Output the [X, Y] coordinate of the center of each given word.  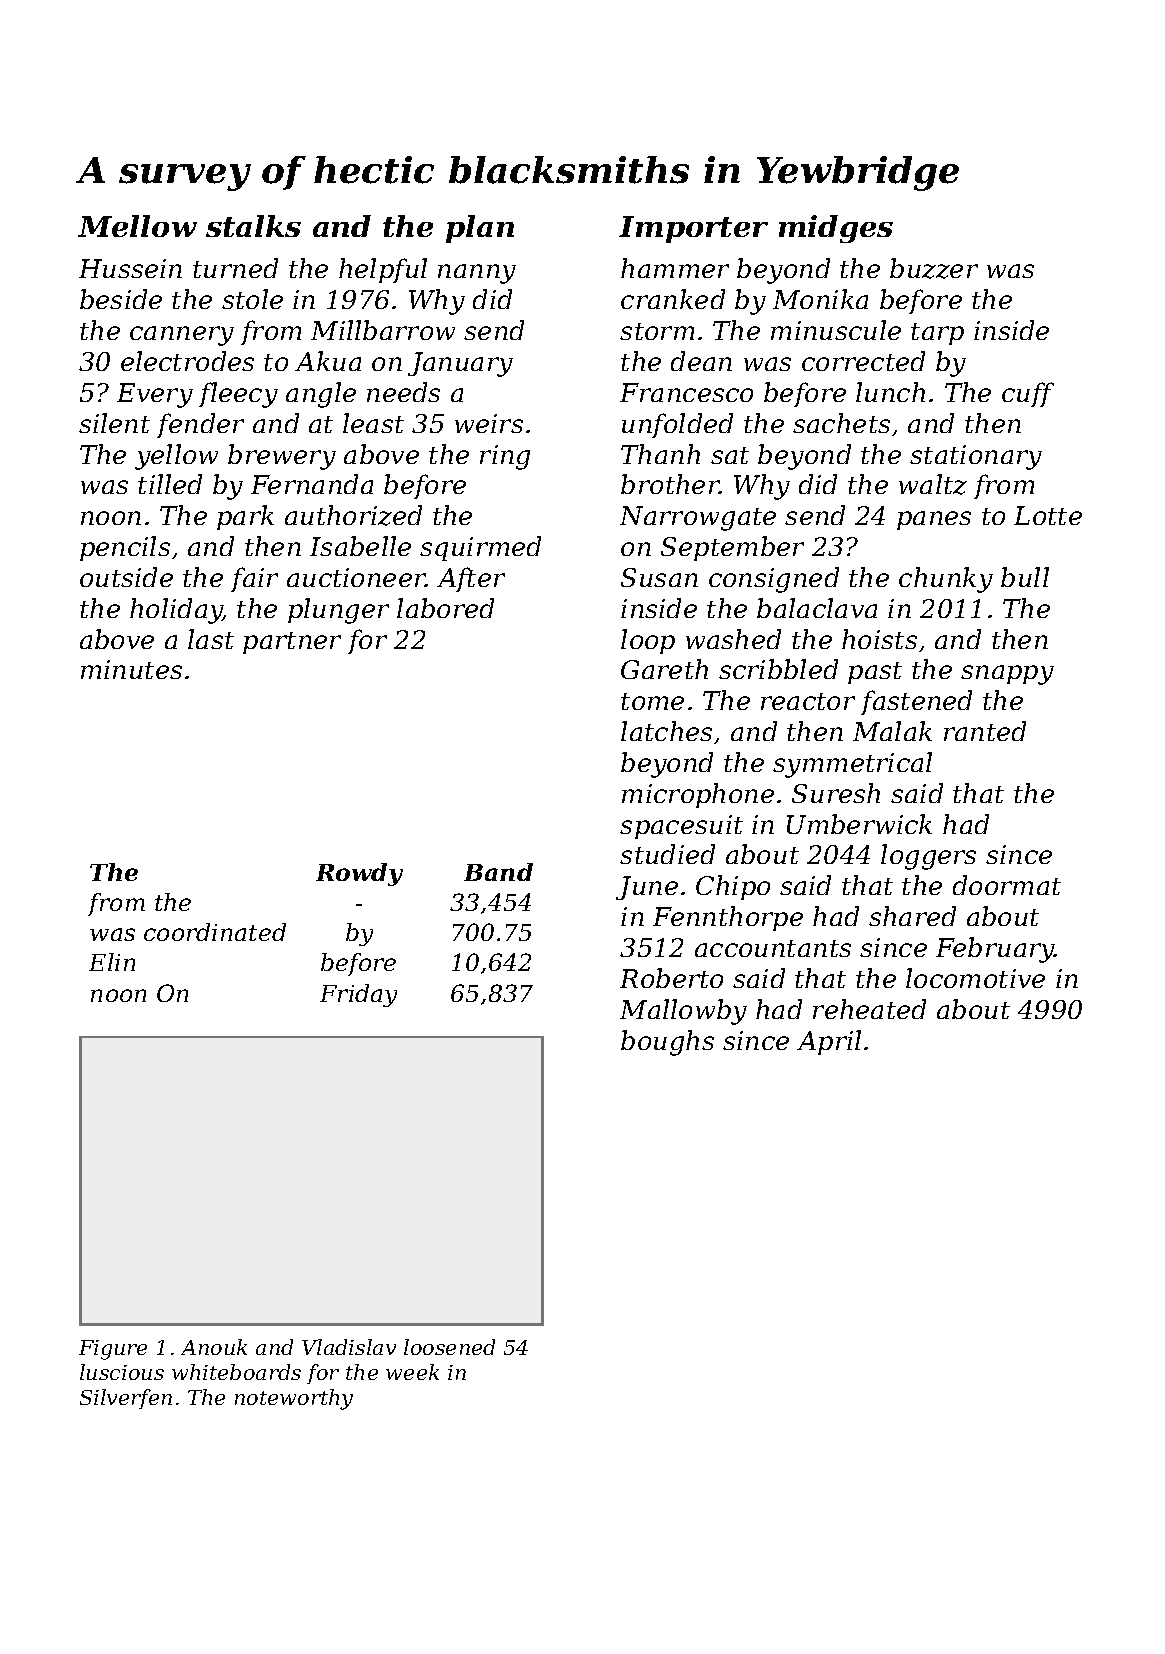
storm [657, 331]
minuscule [836, 330]
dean [701, 361]
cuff [1028, 394]
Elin [112, 962]
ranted [985, 731]
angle [321, 395]
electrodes [187, 361]
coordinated [215, 932]
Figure [113, 1350]
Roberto [671, 978]
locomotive [975, 978]
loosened [449, 1347]
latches [666, 731]
